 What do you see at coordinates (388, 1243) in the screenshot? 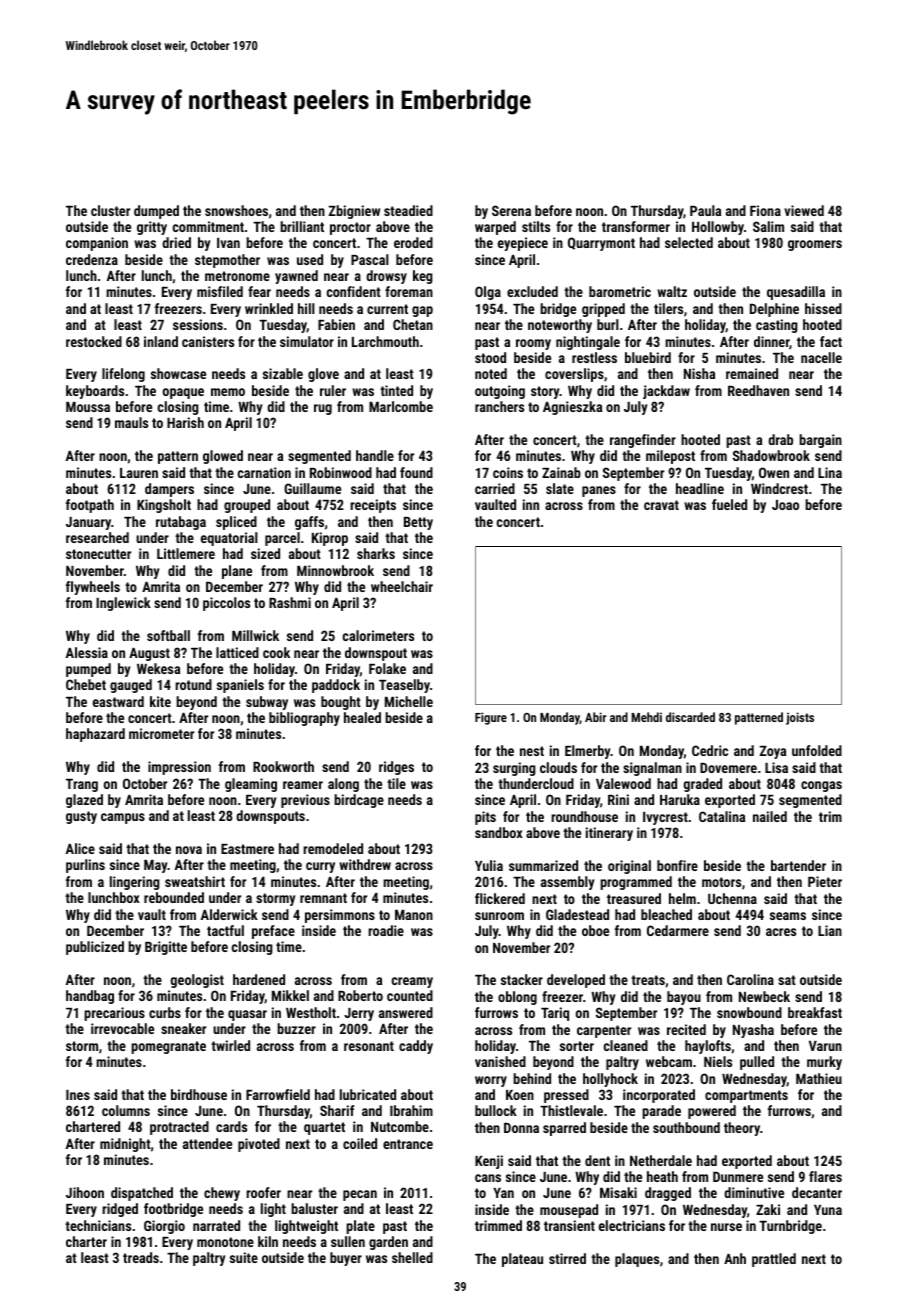
I see `garden` at bounding box center [388, 1243].
